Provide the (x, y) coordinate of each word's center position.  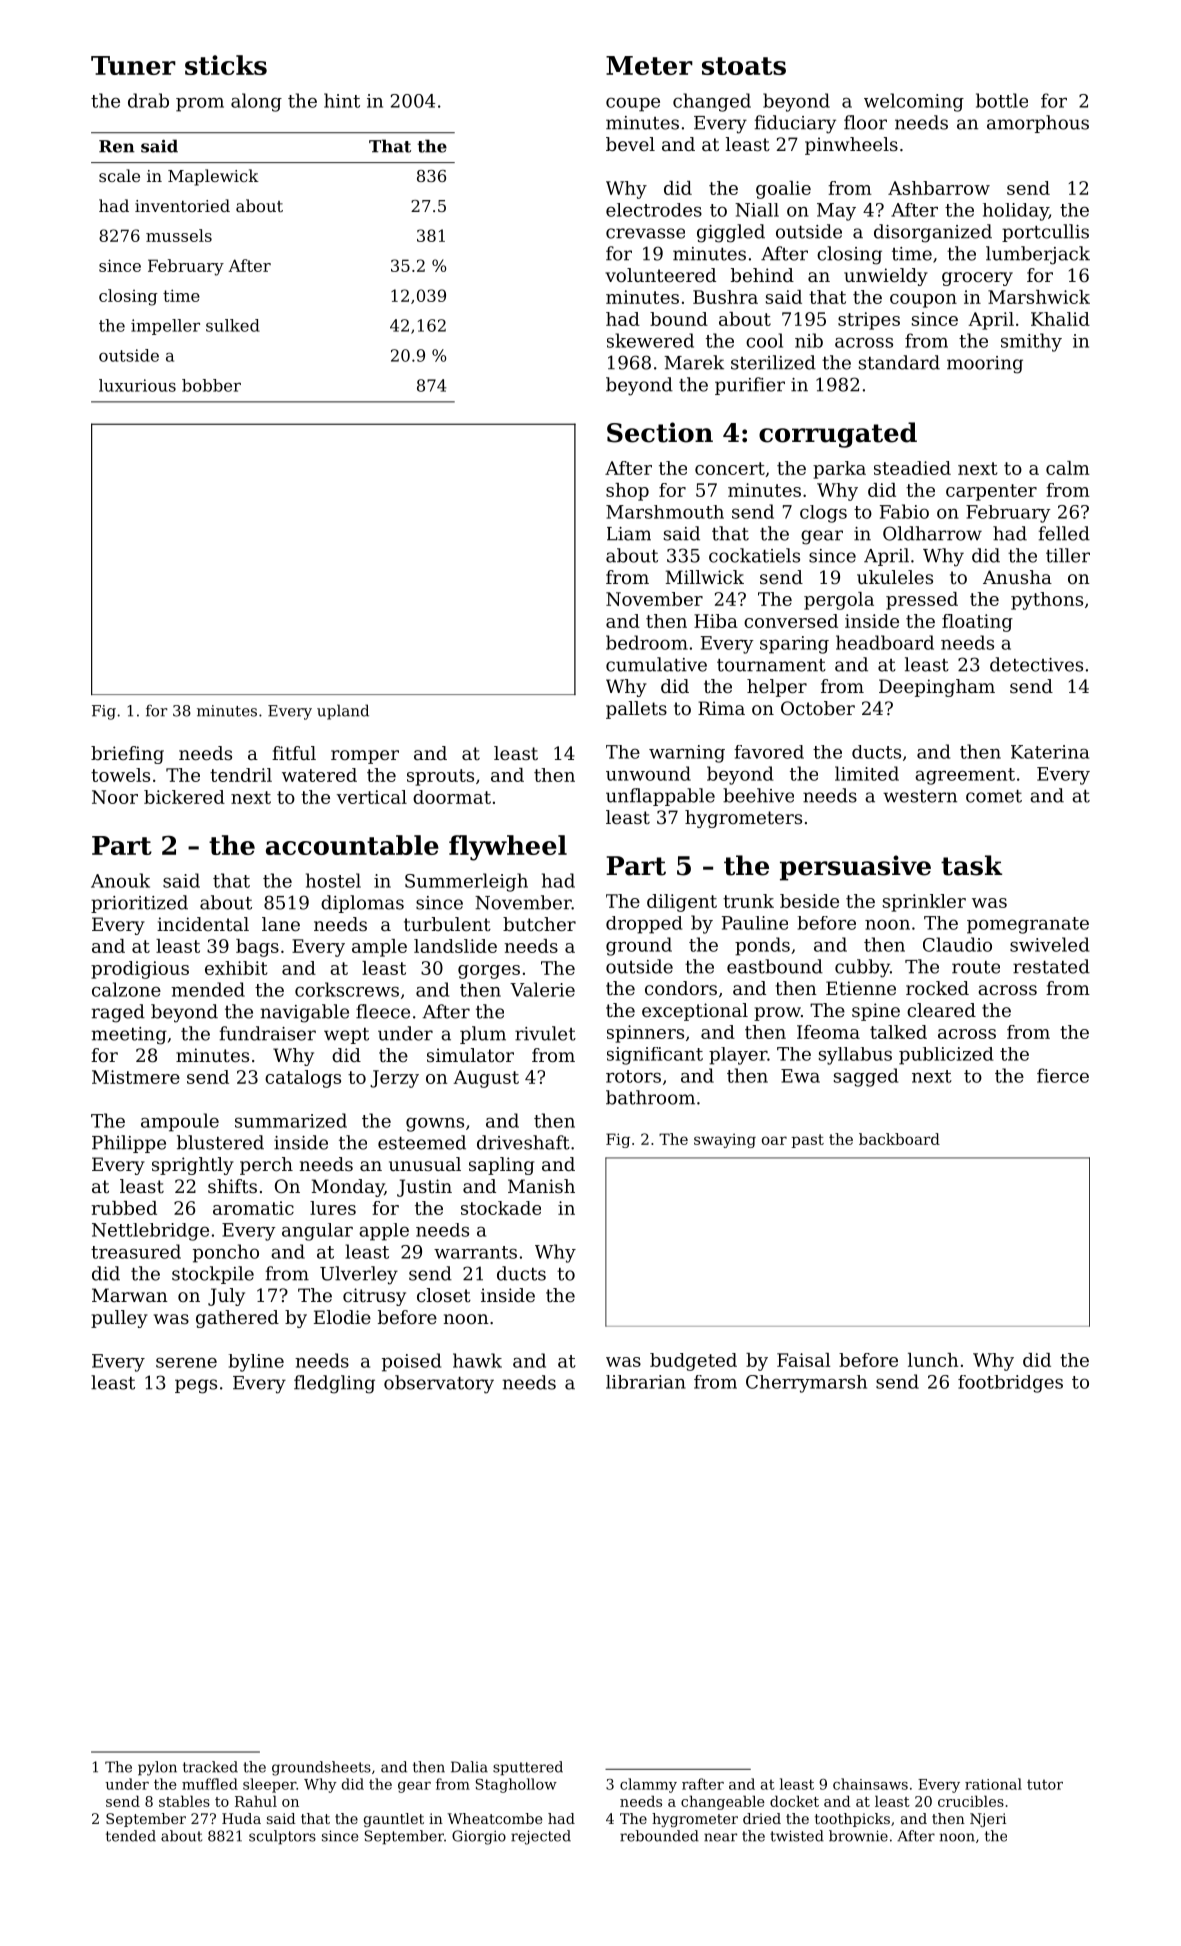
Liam (629, 534)
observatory (439, 1384)
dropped (644, 925)
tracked (210, 1767)
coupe (633, 104)
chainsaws (870, 1784)
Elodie (342, 1317)
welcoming (914, 102)
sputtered (528, 1768)
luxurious (137, 385)
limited (867, 773)
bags (257, 948)
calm (1068, 468)
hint (342, 100)
